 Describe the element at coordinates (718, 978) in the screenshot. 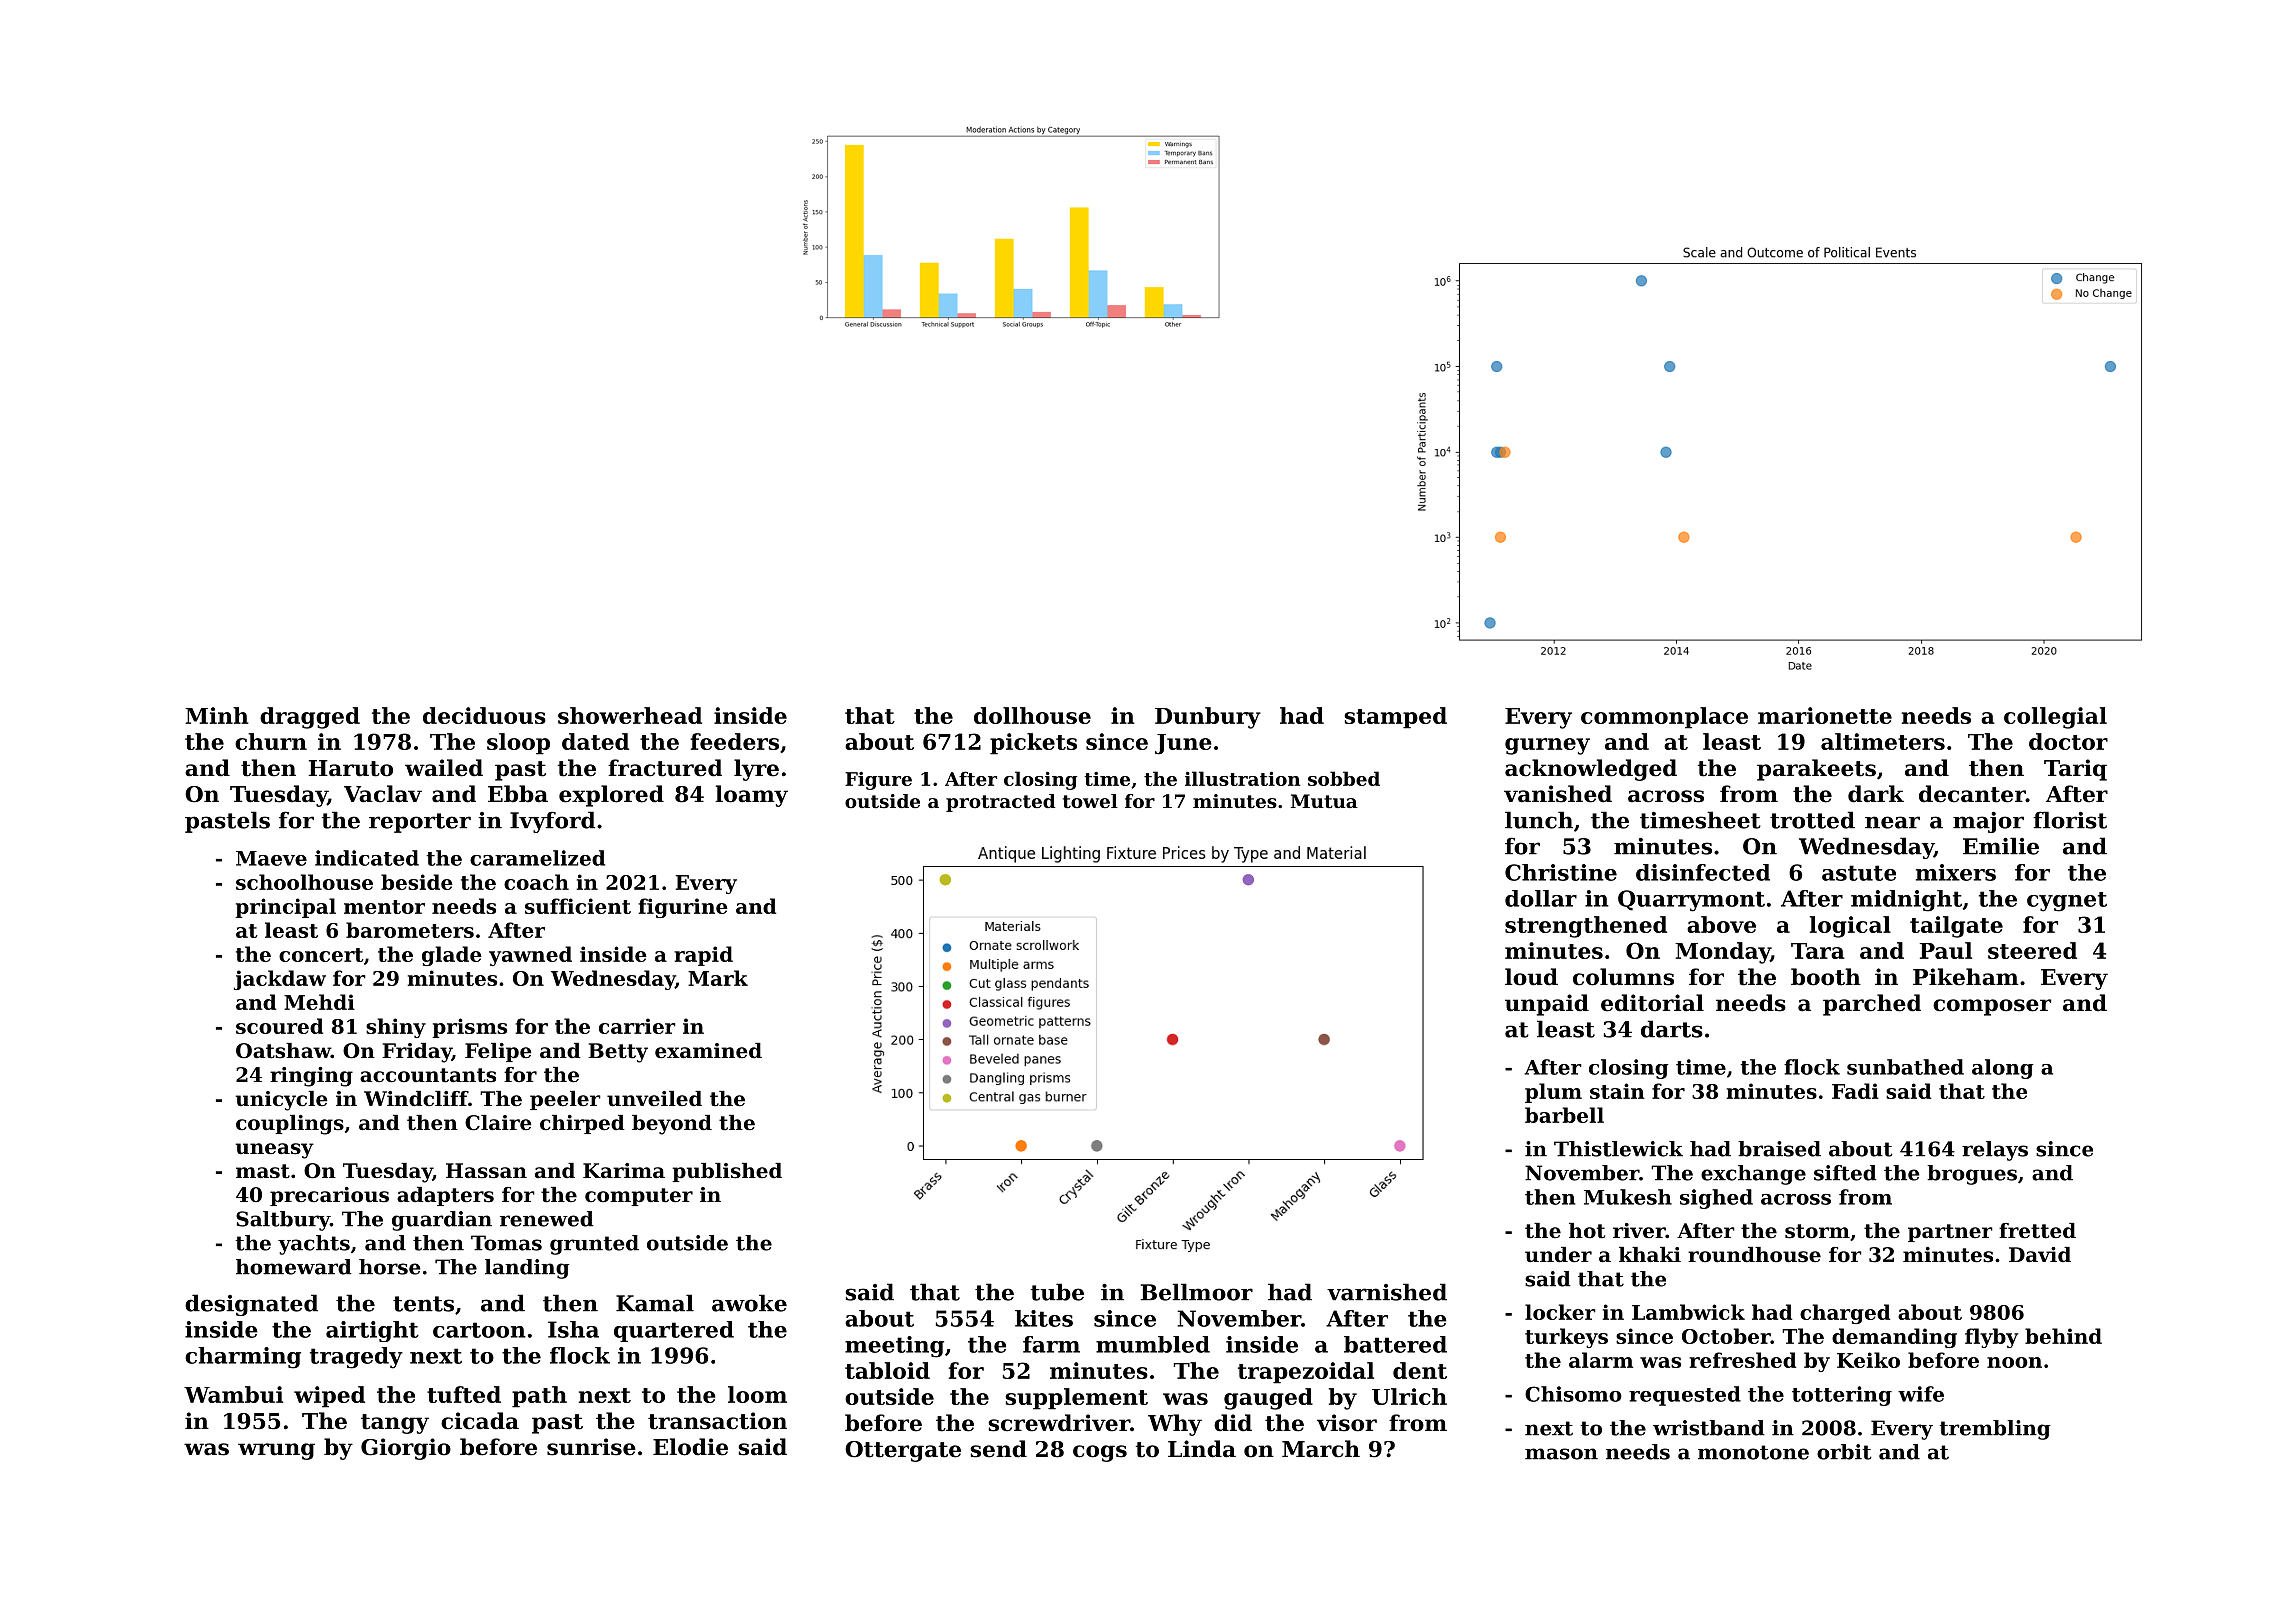

I see `Mark` at that location.
